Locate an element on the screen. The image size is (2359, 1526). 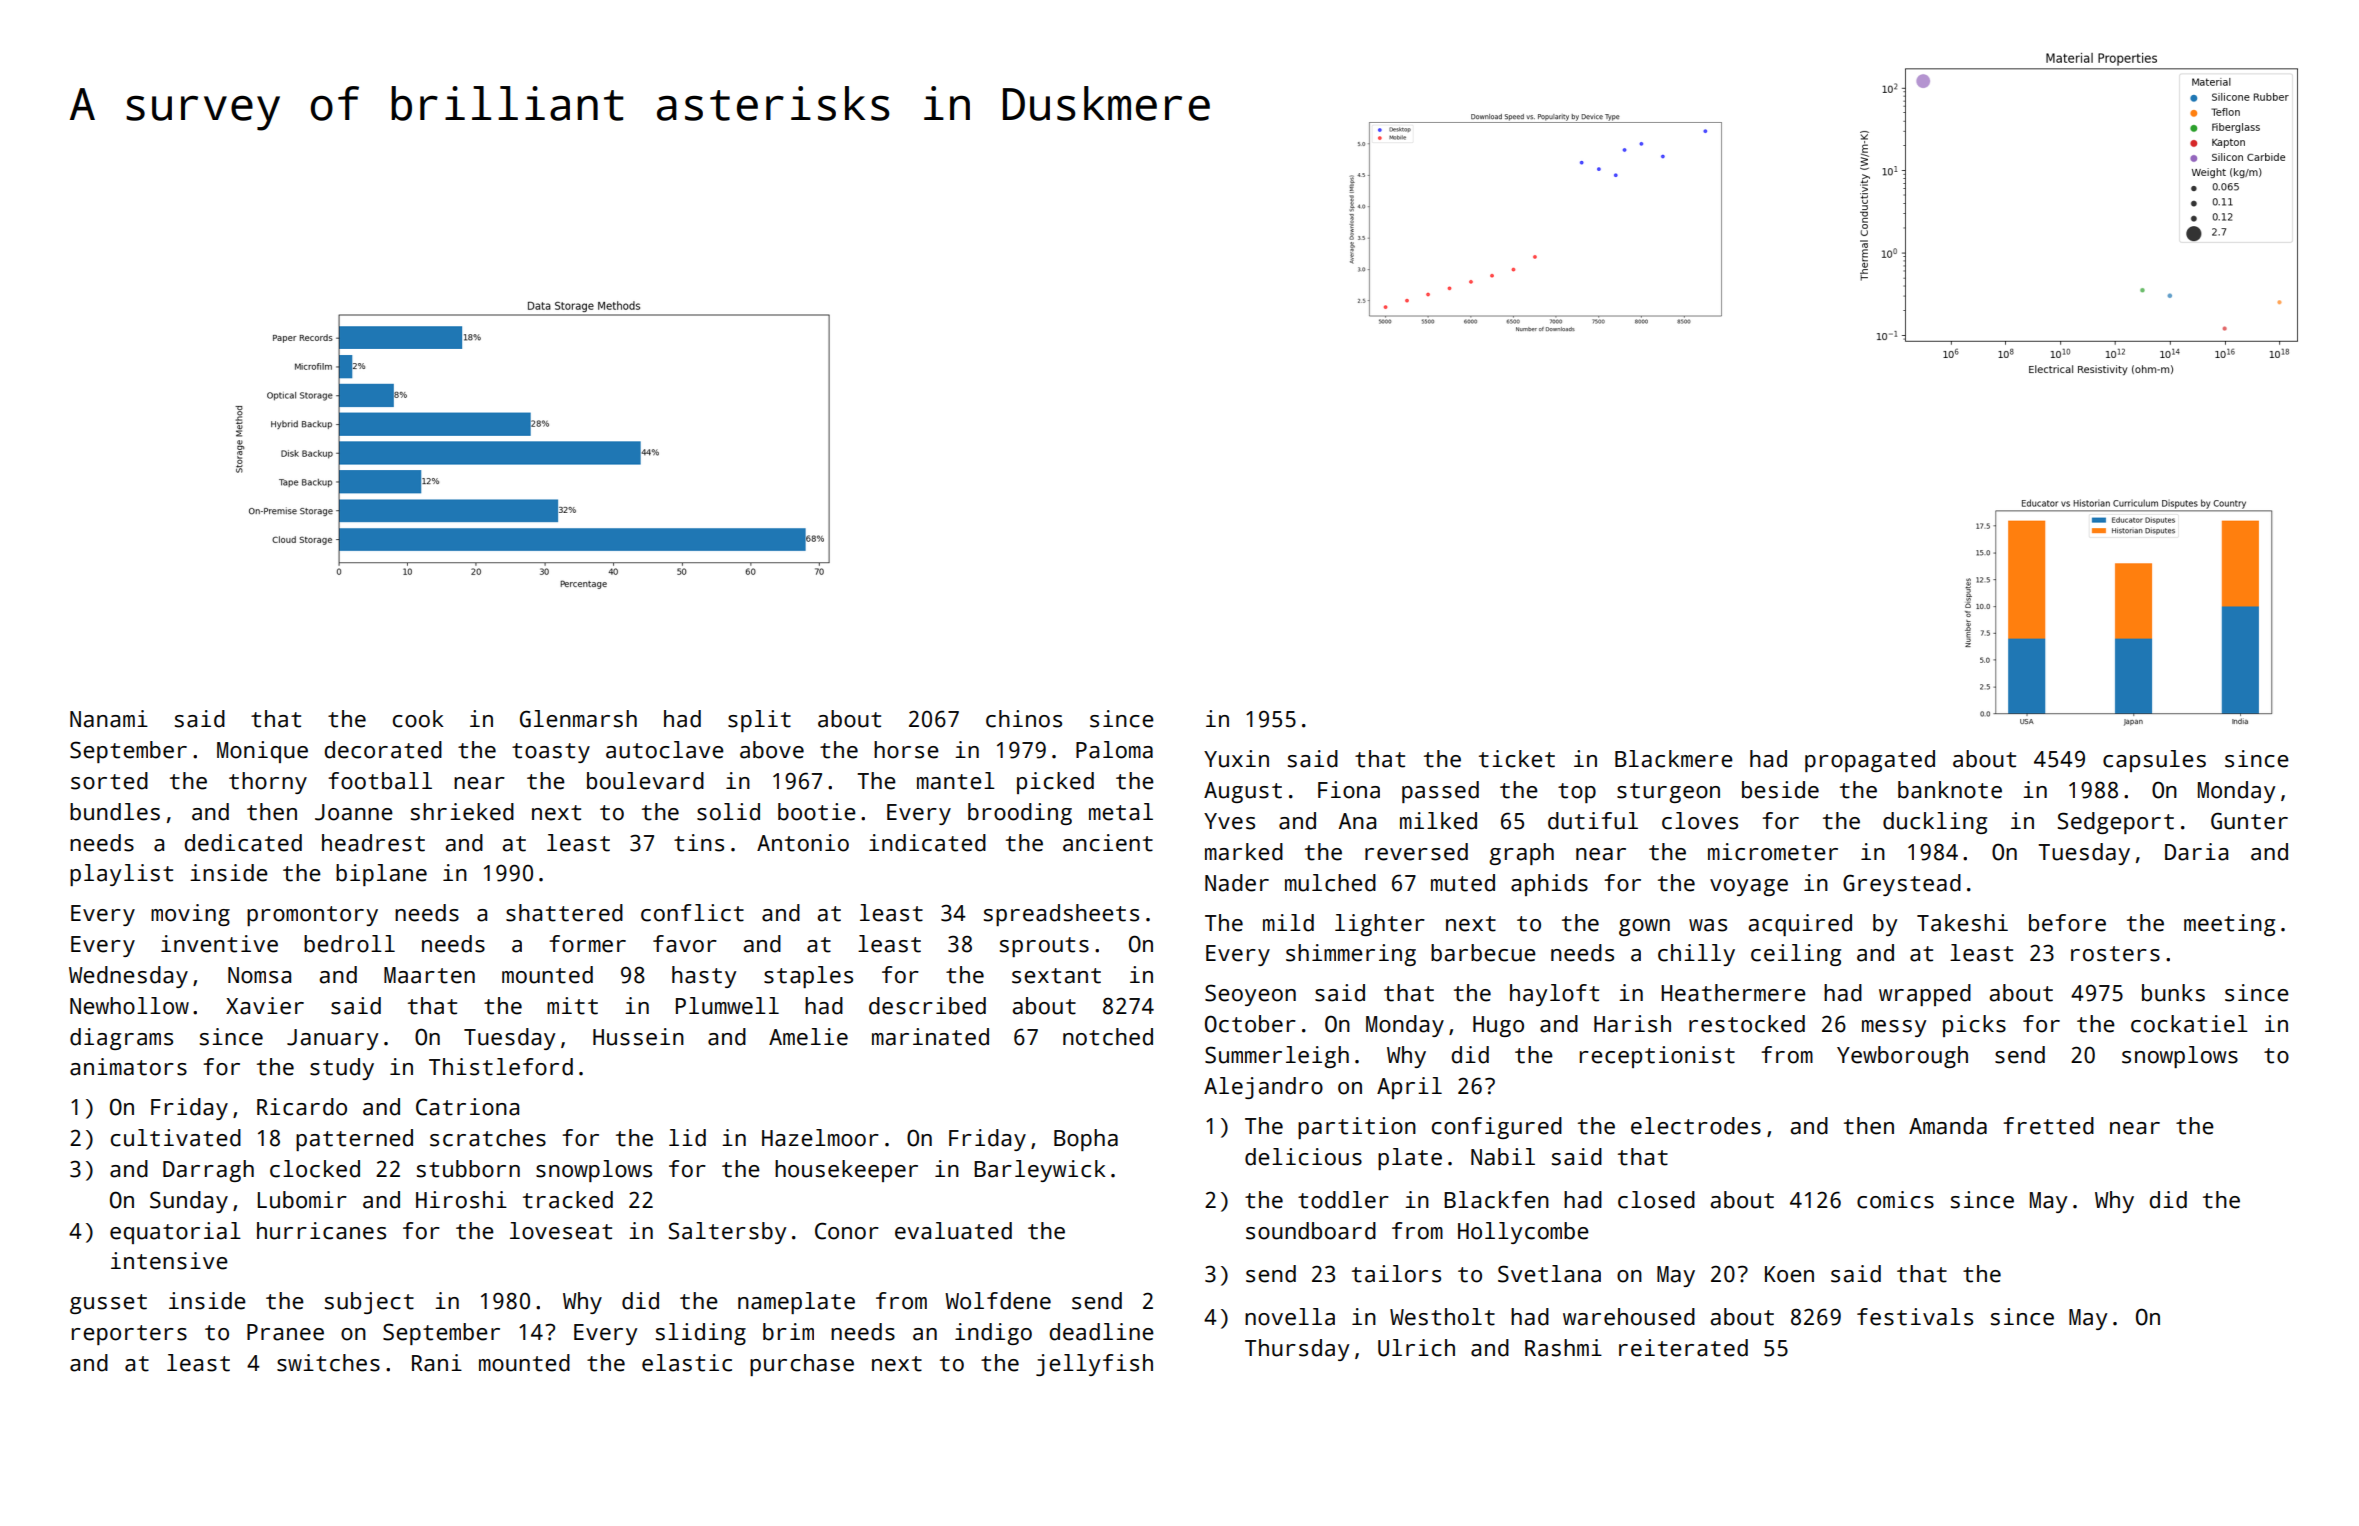
Rani is located at coordinates (437, 1363).
